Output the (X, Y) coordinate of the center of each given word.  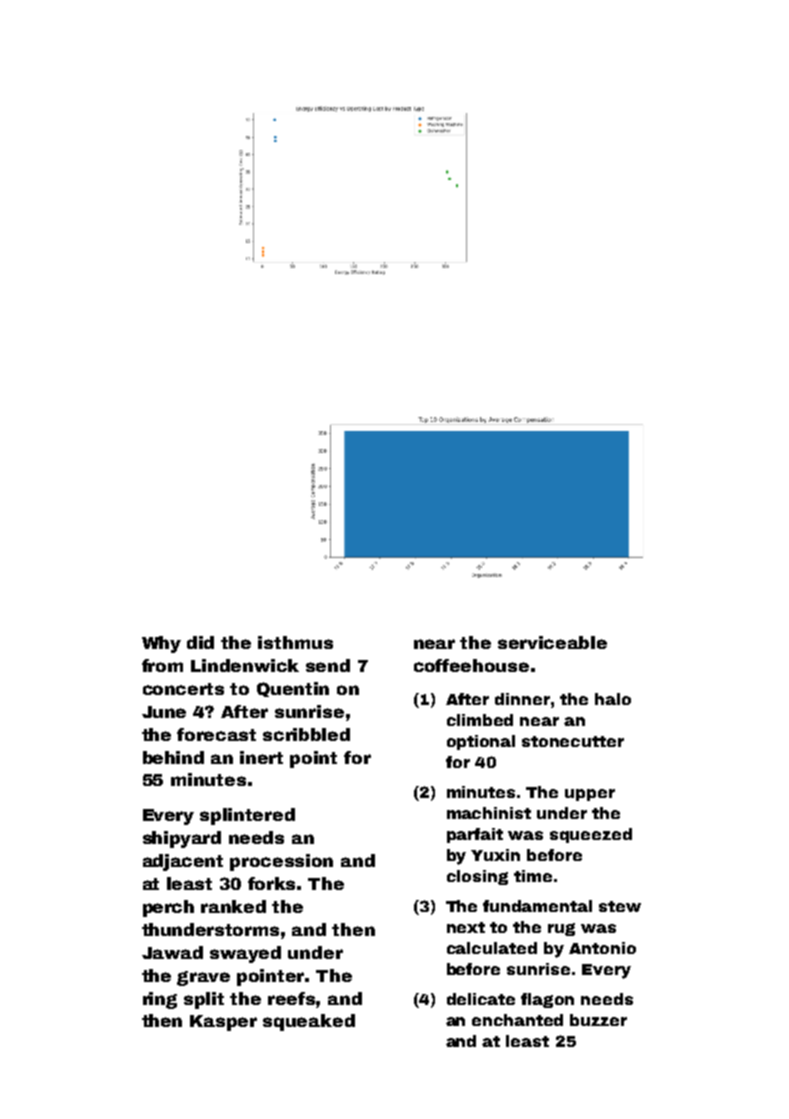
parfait (475, 835)
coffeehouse (471, 665)
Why (161, 644)
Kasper (223, 1023)
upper (590, 795)
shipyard (182, 839)
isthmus (295, 642)
